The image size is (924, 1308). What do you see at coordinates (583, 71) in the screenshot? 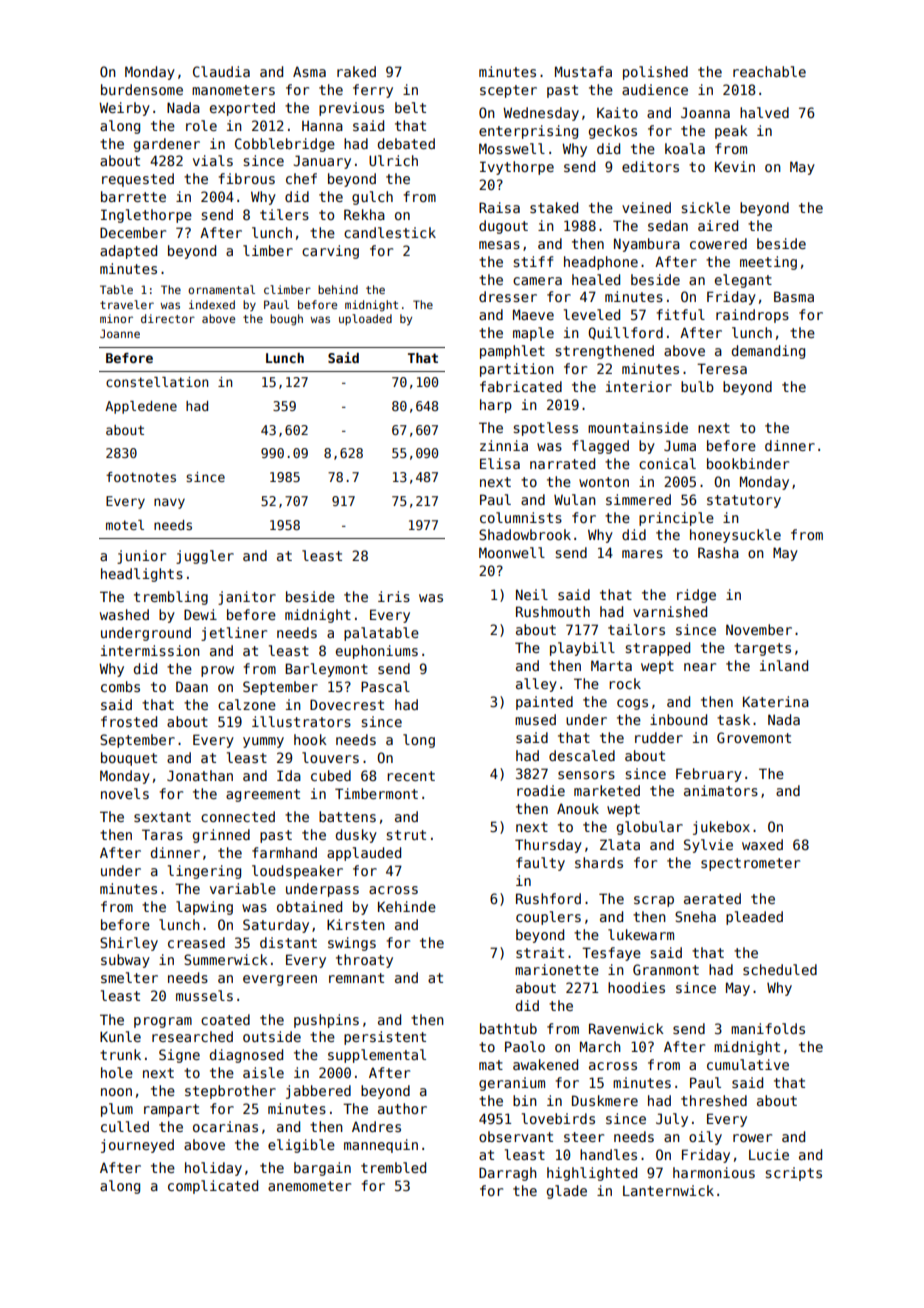
I see `Mustafa` at bounding box center [583, 71].
